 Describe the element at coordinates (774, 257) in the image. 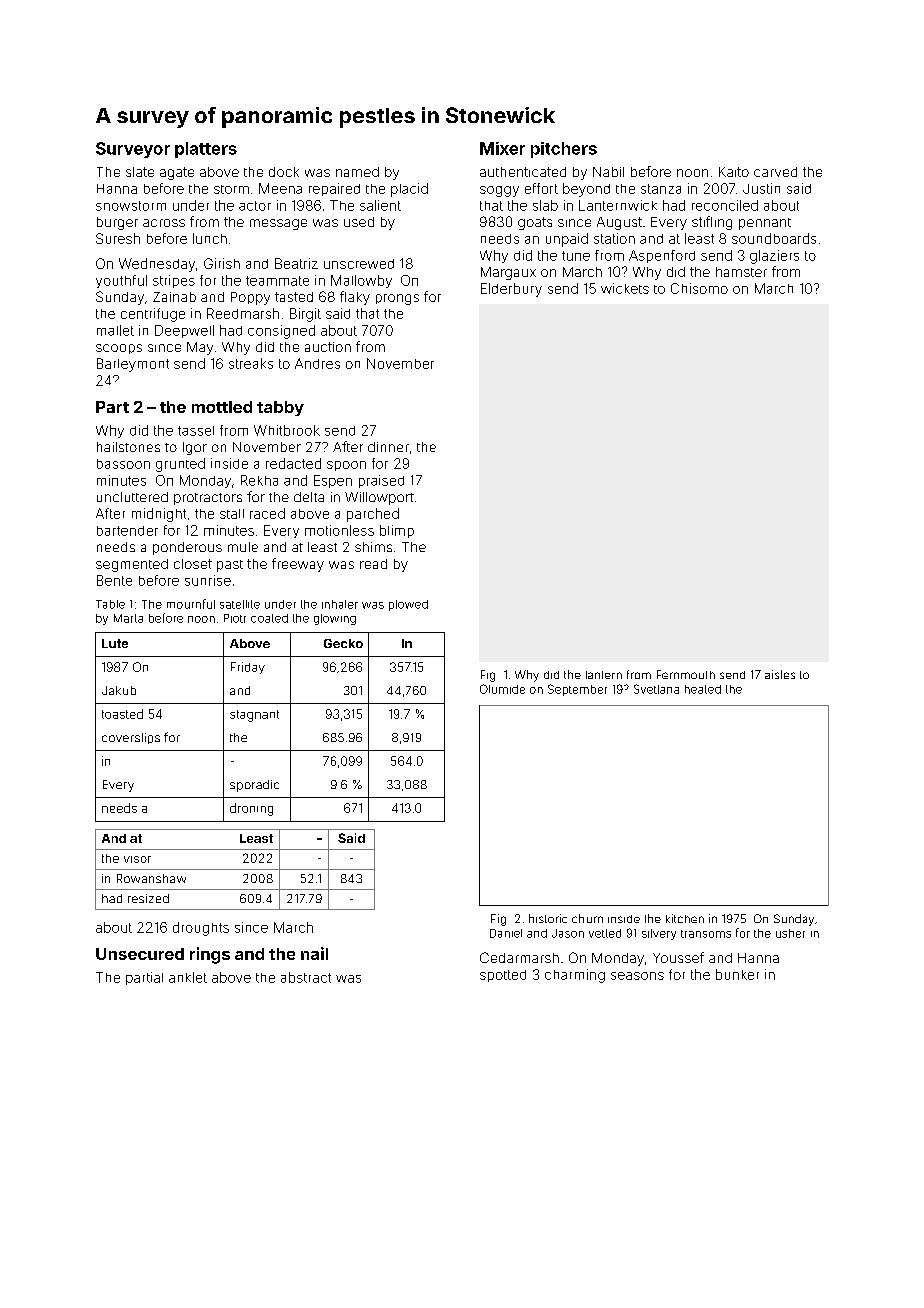

I see `glaziers` at that location.
